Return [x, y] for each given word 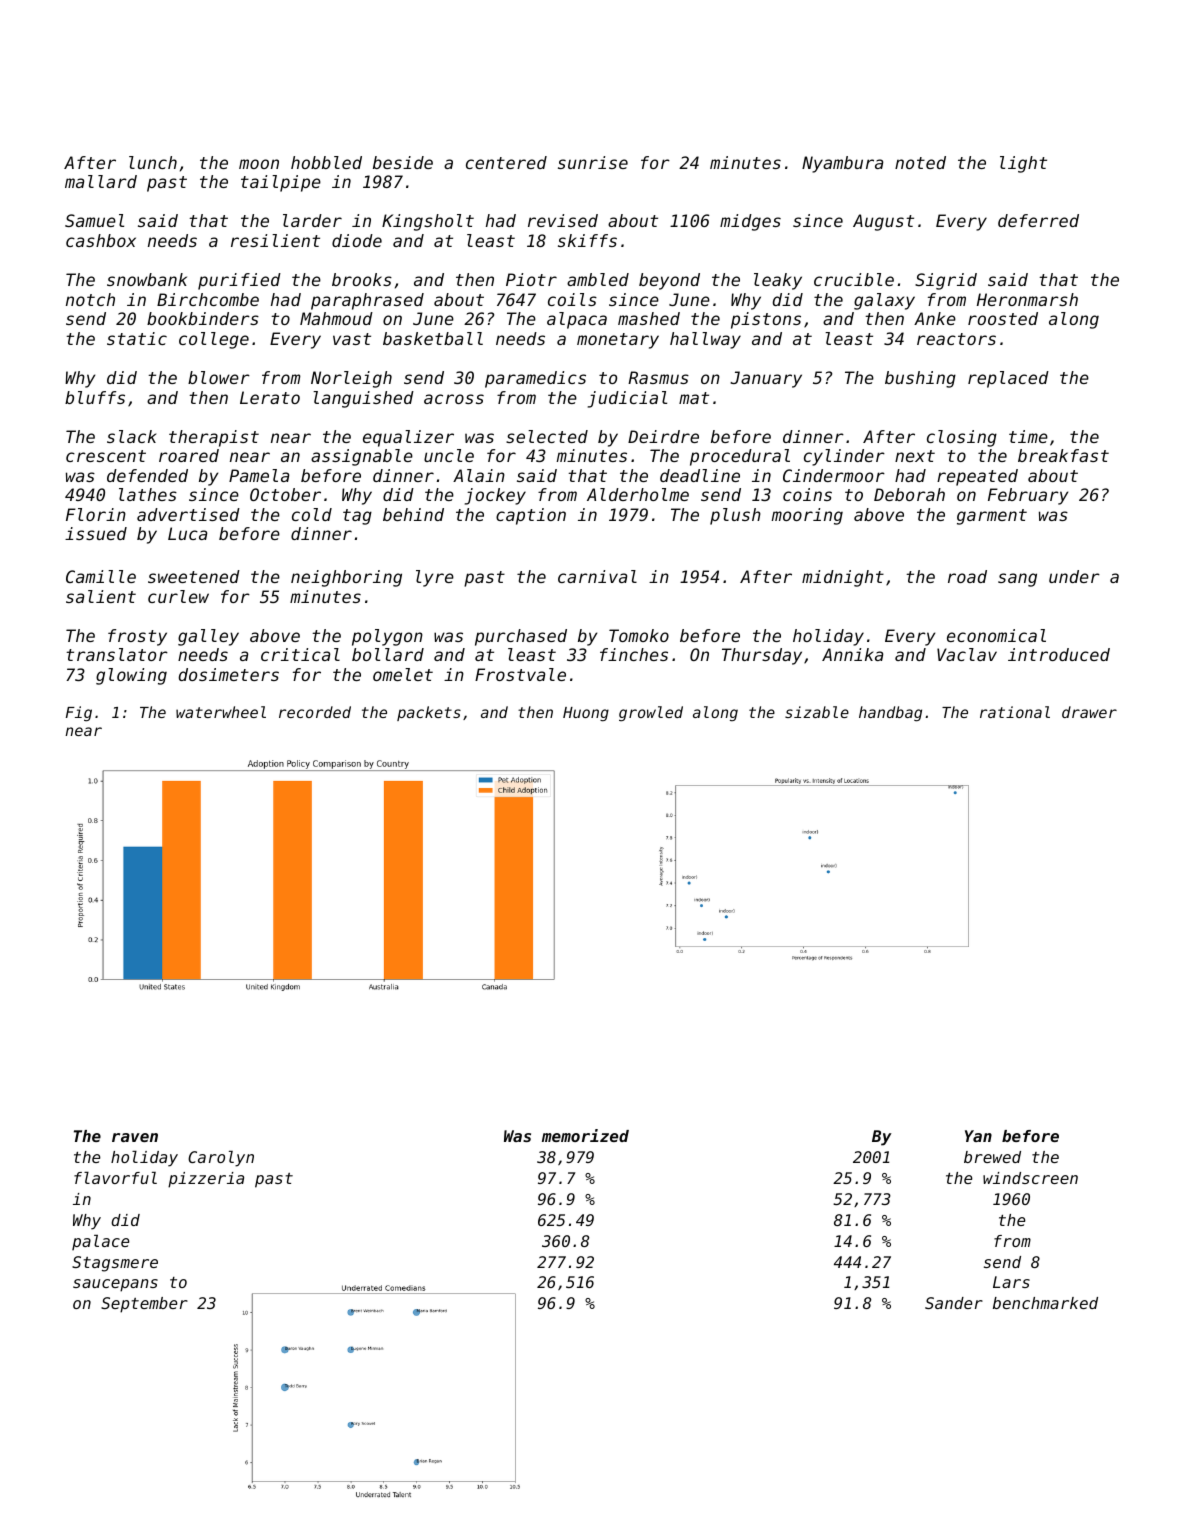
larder [312, 220]
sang [1017, 580]
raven [135, 1137]
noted [920, 162]
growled [651, 713]
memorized [585, 1135]
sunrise [593, 162]
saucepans [115, 1285]
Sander [954, 1303]
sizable [817, 712]
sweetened [194, 576]
